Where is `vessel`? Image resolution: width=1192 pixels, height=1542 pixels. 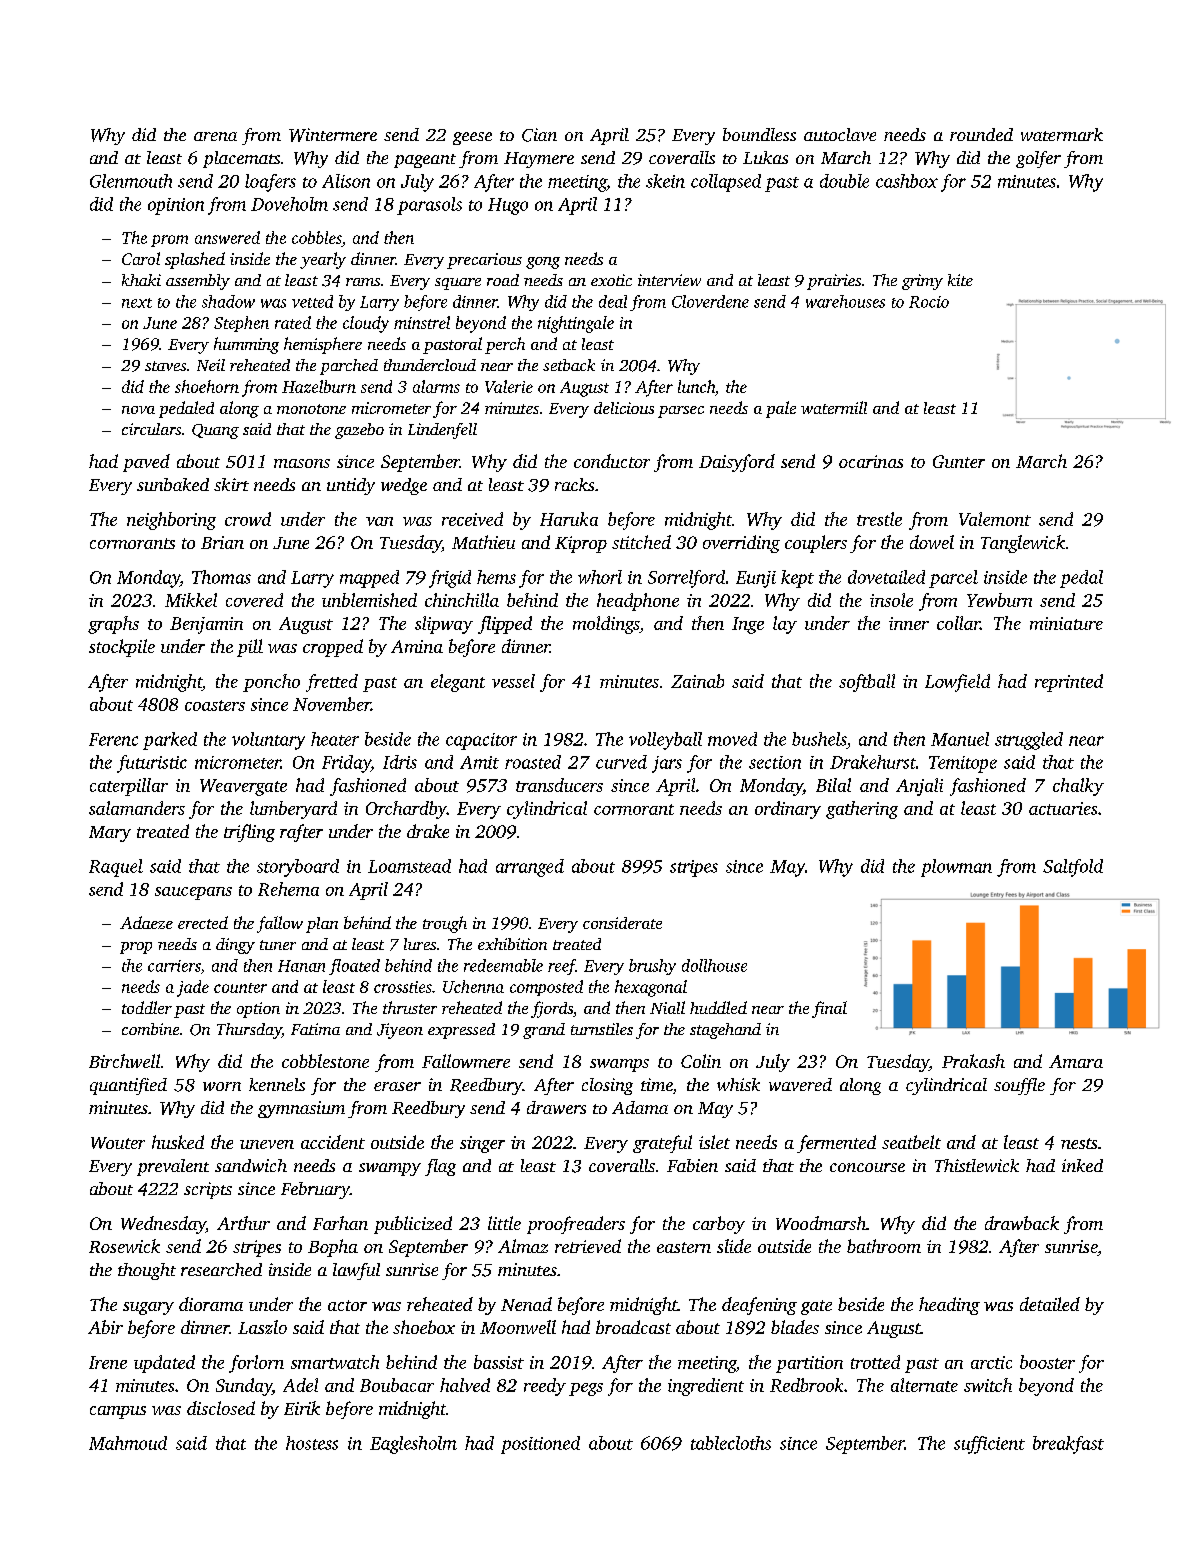 vessel is located at coordinates (513, 681).
